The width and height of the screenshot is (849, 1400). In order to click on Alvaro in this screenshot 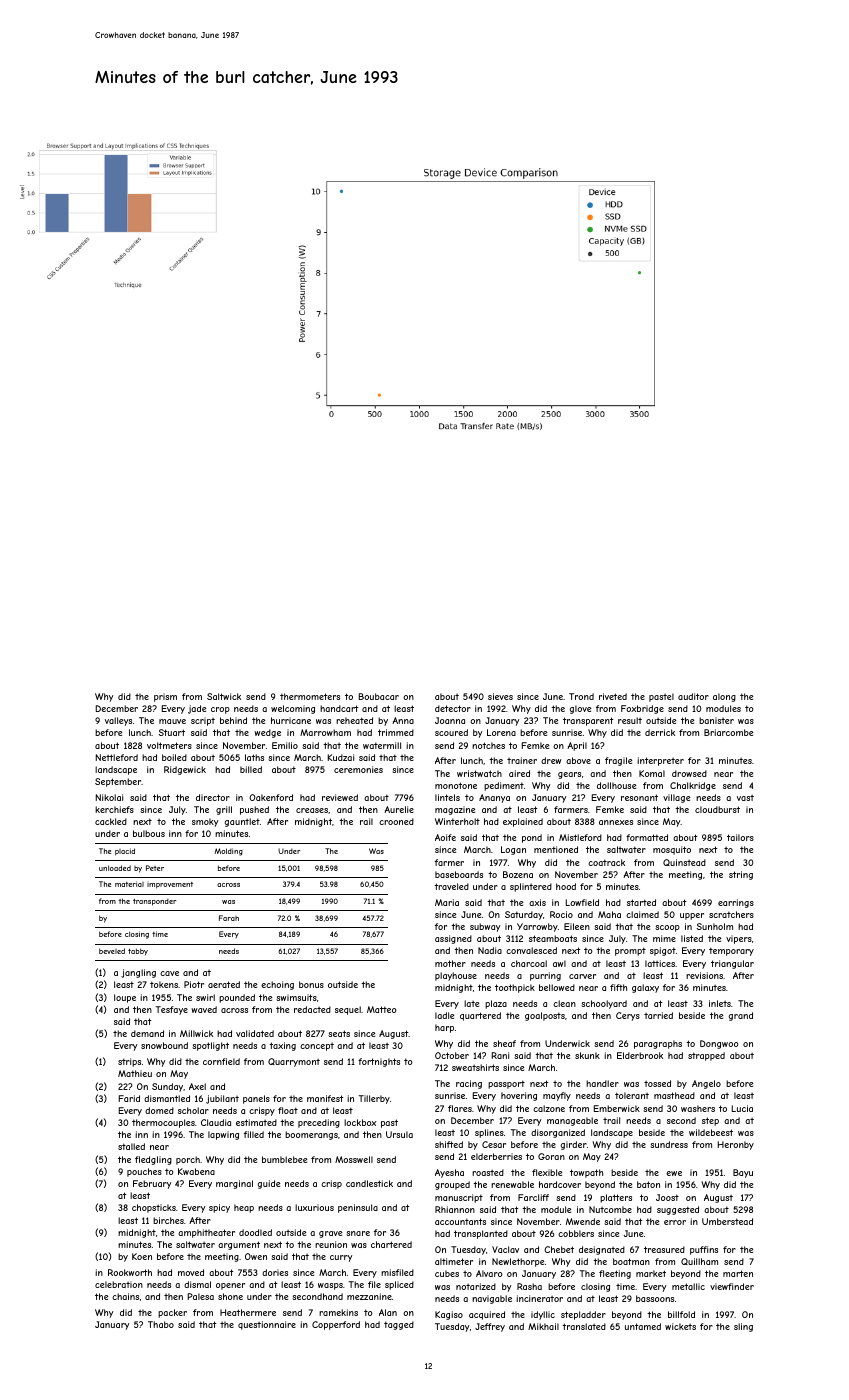, I will do `click(489, 1273)`.
